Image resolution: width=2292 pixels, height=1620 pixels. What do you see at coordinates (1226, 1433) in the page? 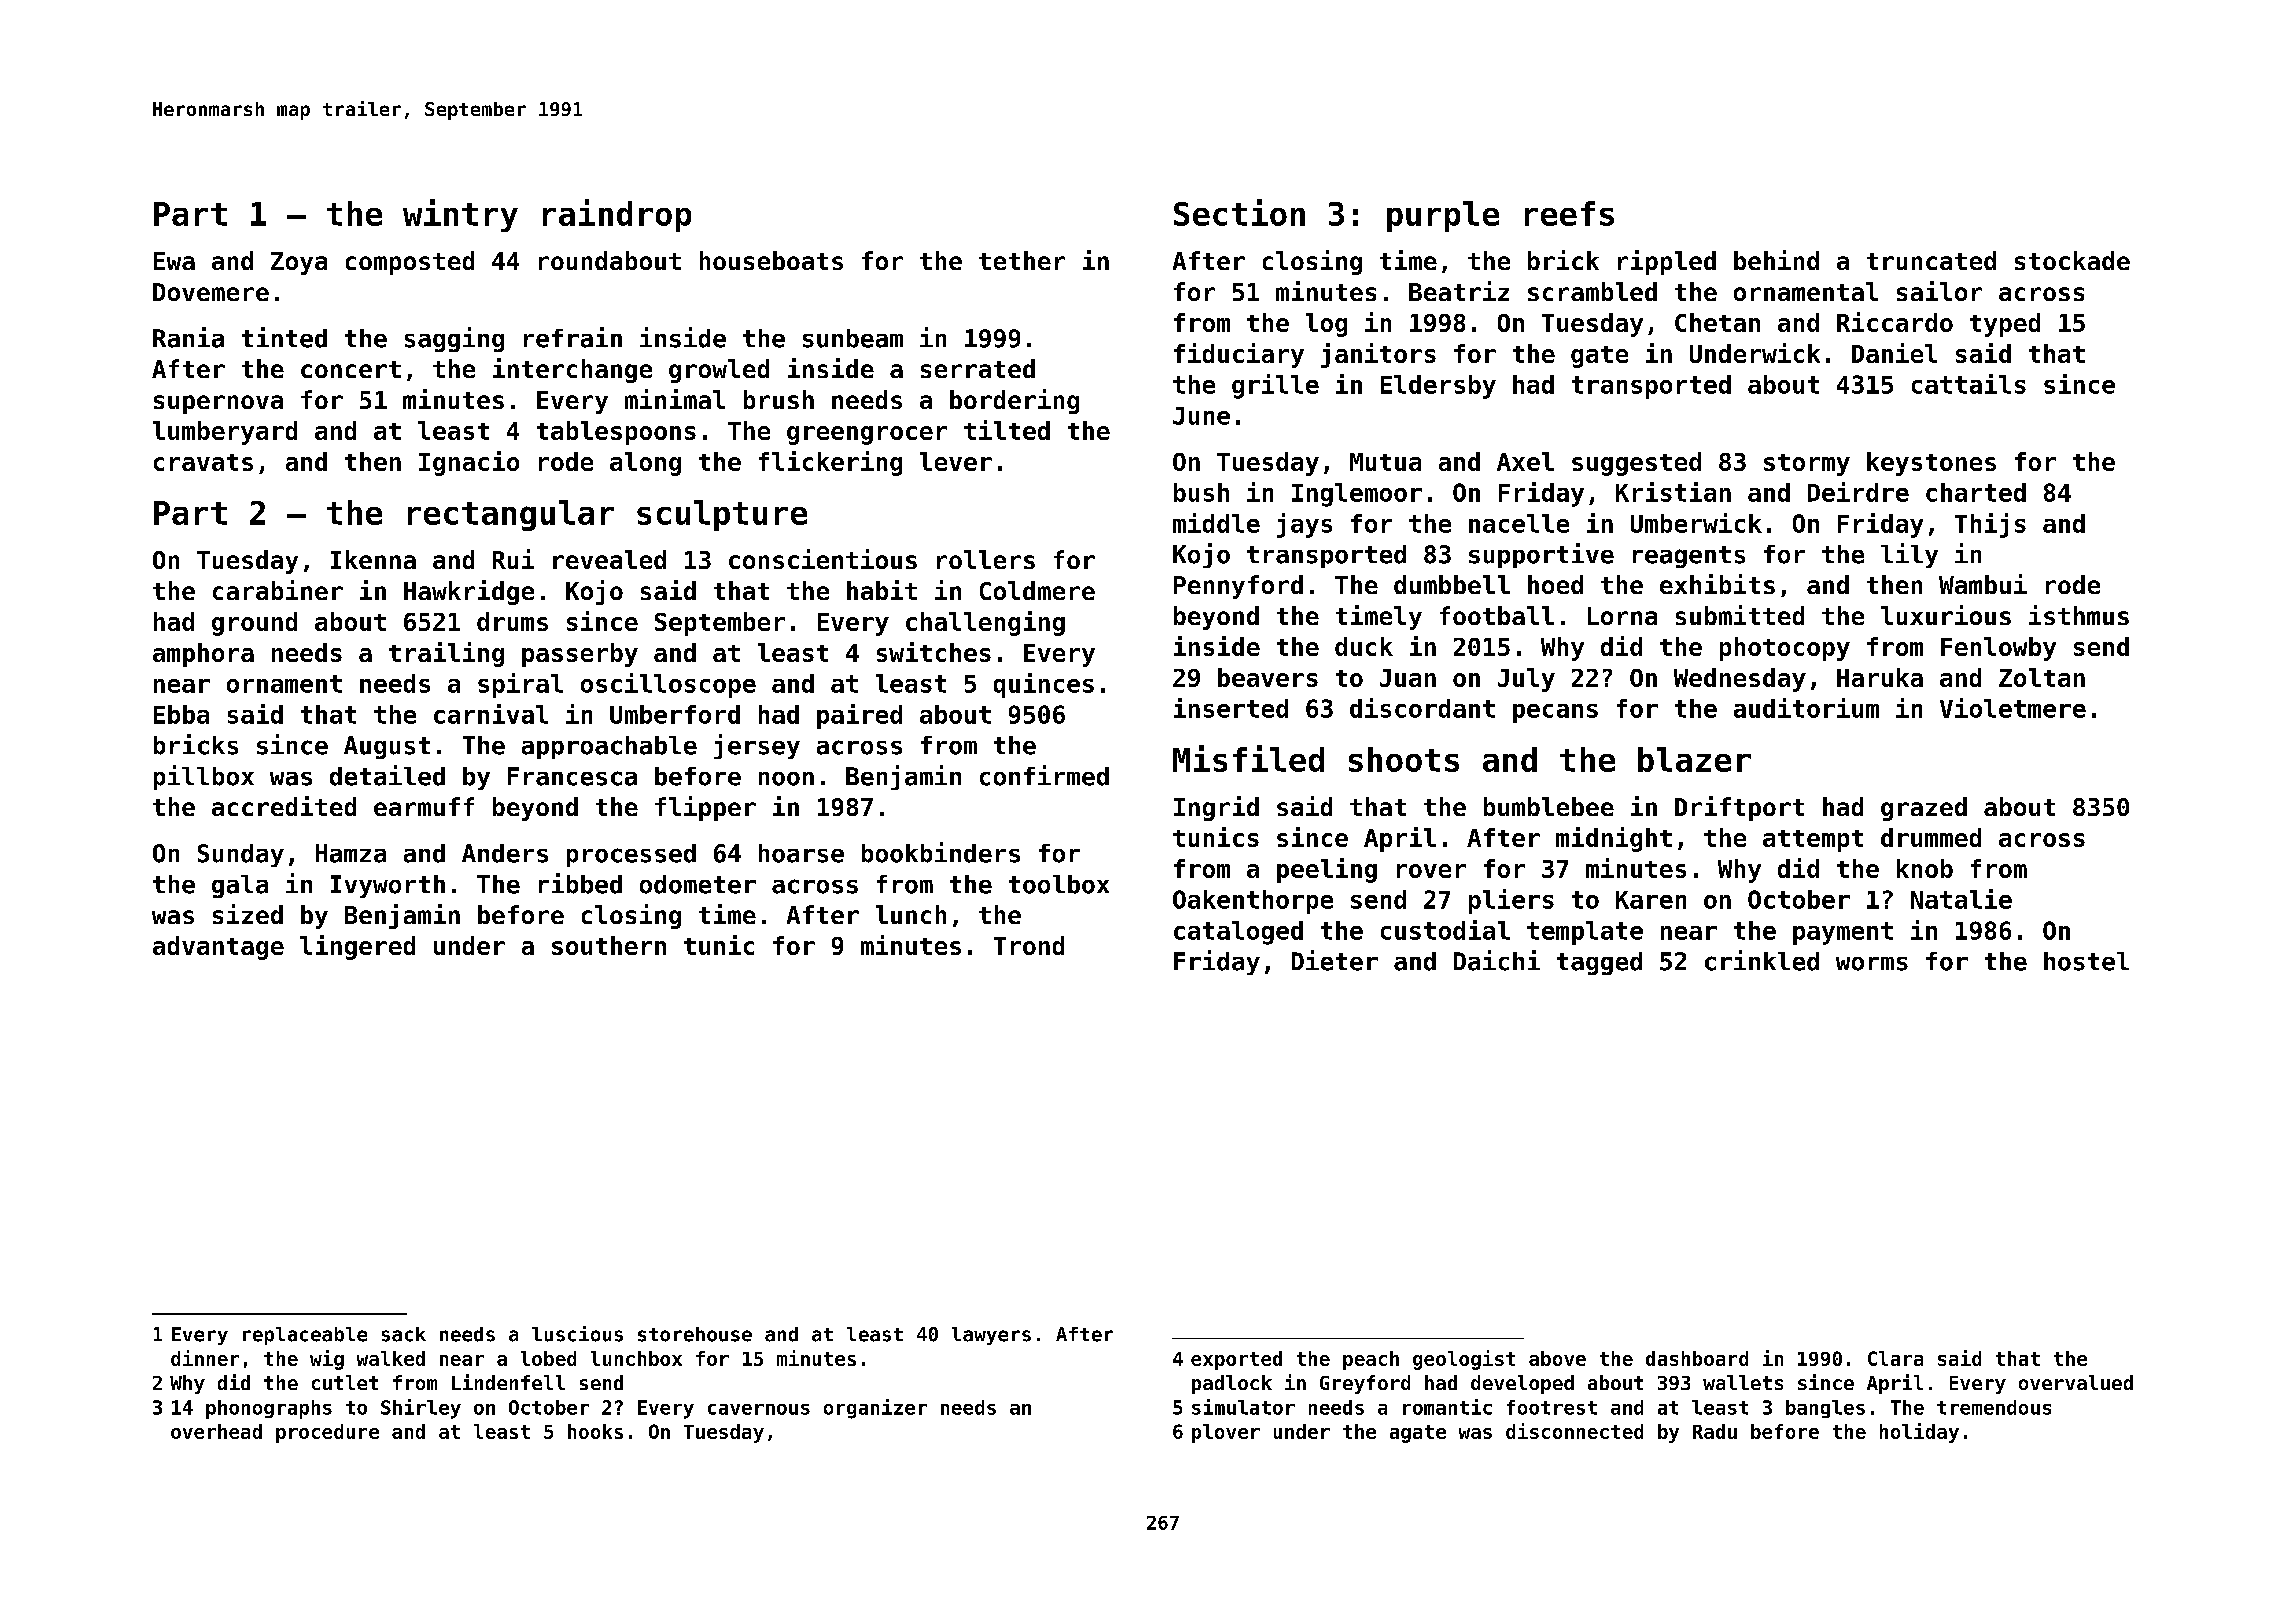
I see `plover` at bounding box center [1226, 1433].
